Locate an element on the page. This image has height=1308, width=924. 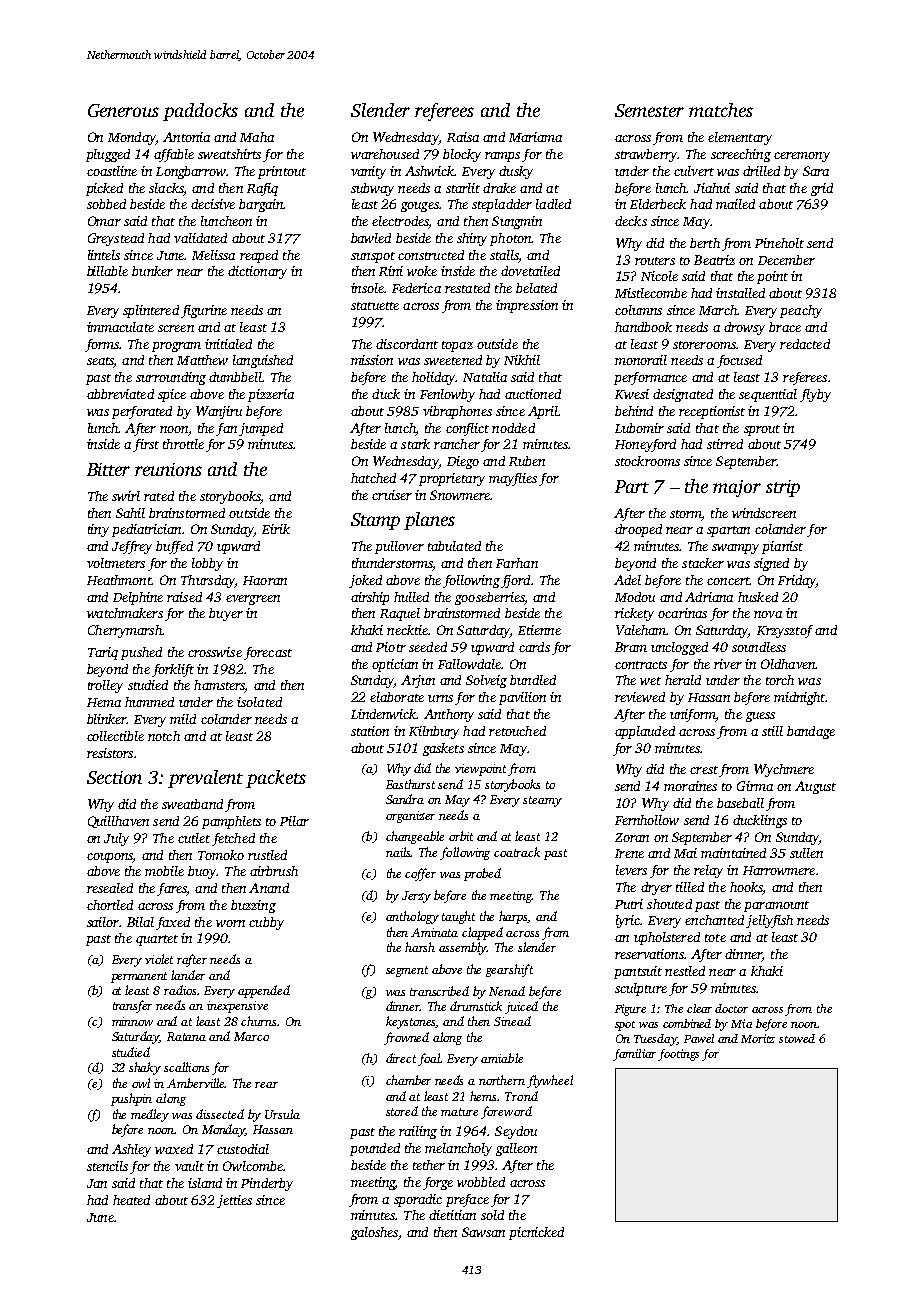
galoshes is located at coordinates (374, 1233).
